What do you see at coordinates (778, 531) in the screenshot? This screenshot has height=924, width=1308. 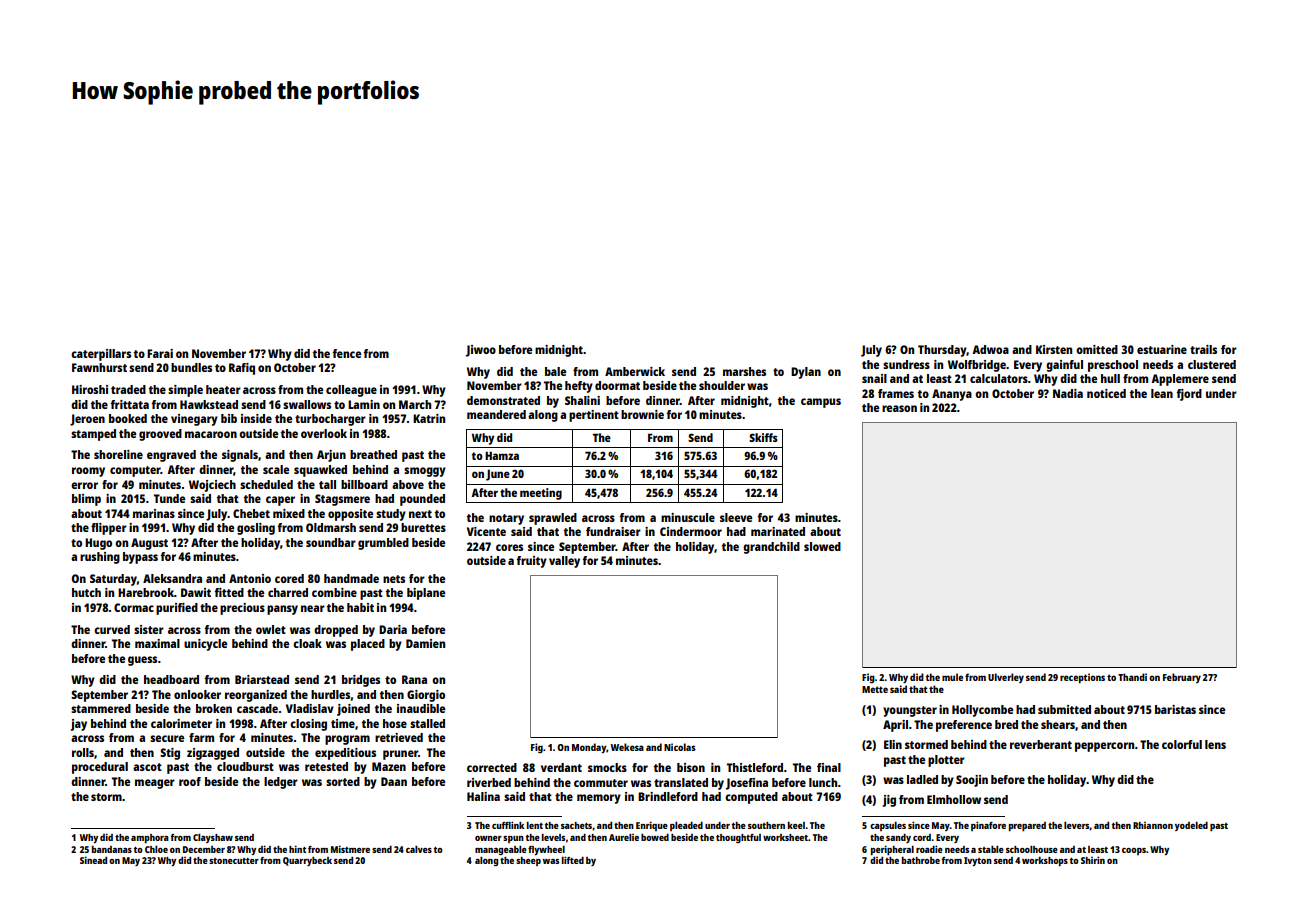 I see `marinated` at bounding box center [778, 531].
